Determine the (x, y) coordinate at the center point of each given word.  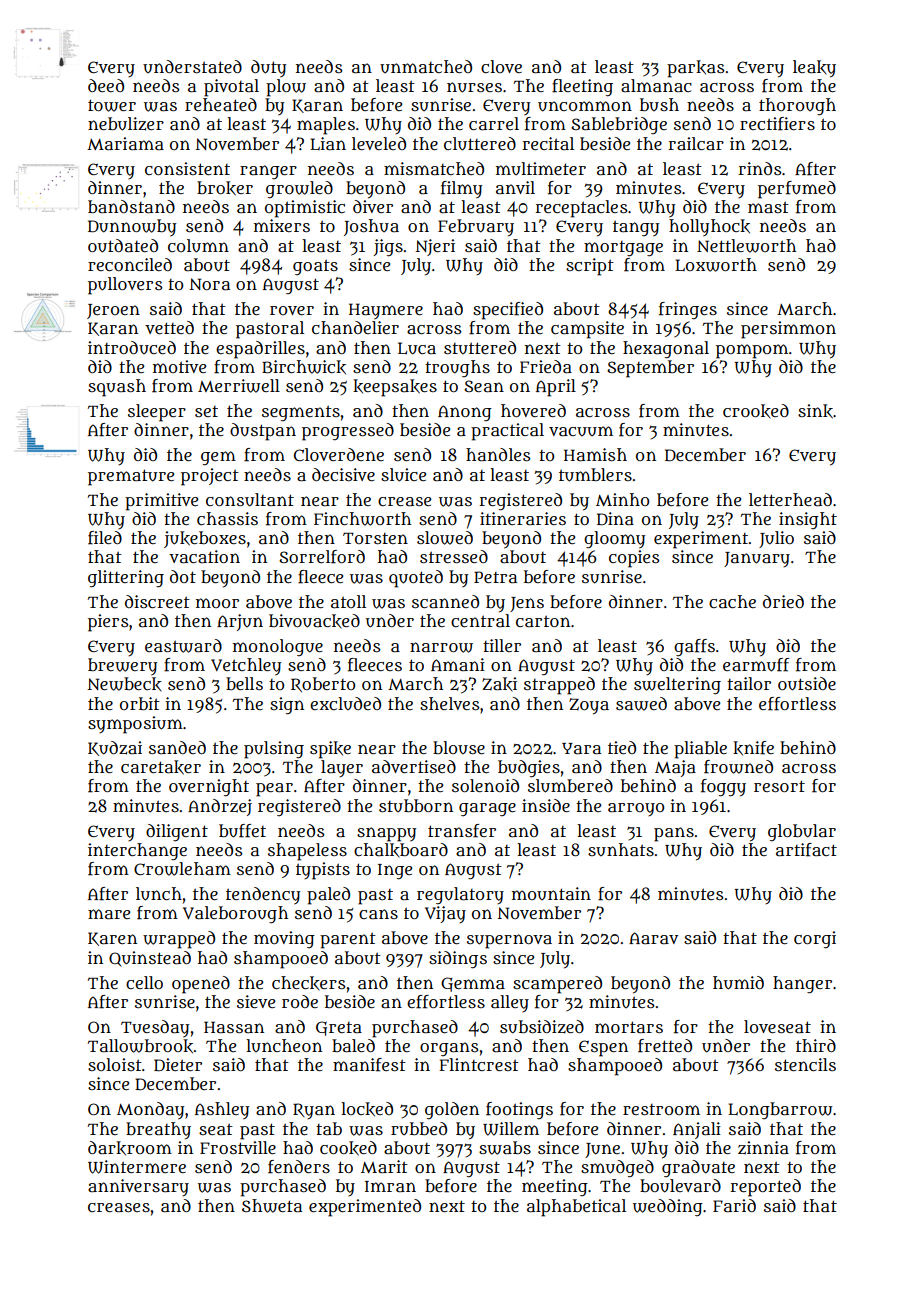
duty (268, 69)
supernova (509, 941)
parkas (695, 69)
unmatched (426, 66)
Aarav (653, 938)
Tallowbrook (140, 1046)
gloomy (614, 540)
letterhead (790, 499)
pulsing (274, 750)
